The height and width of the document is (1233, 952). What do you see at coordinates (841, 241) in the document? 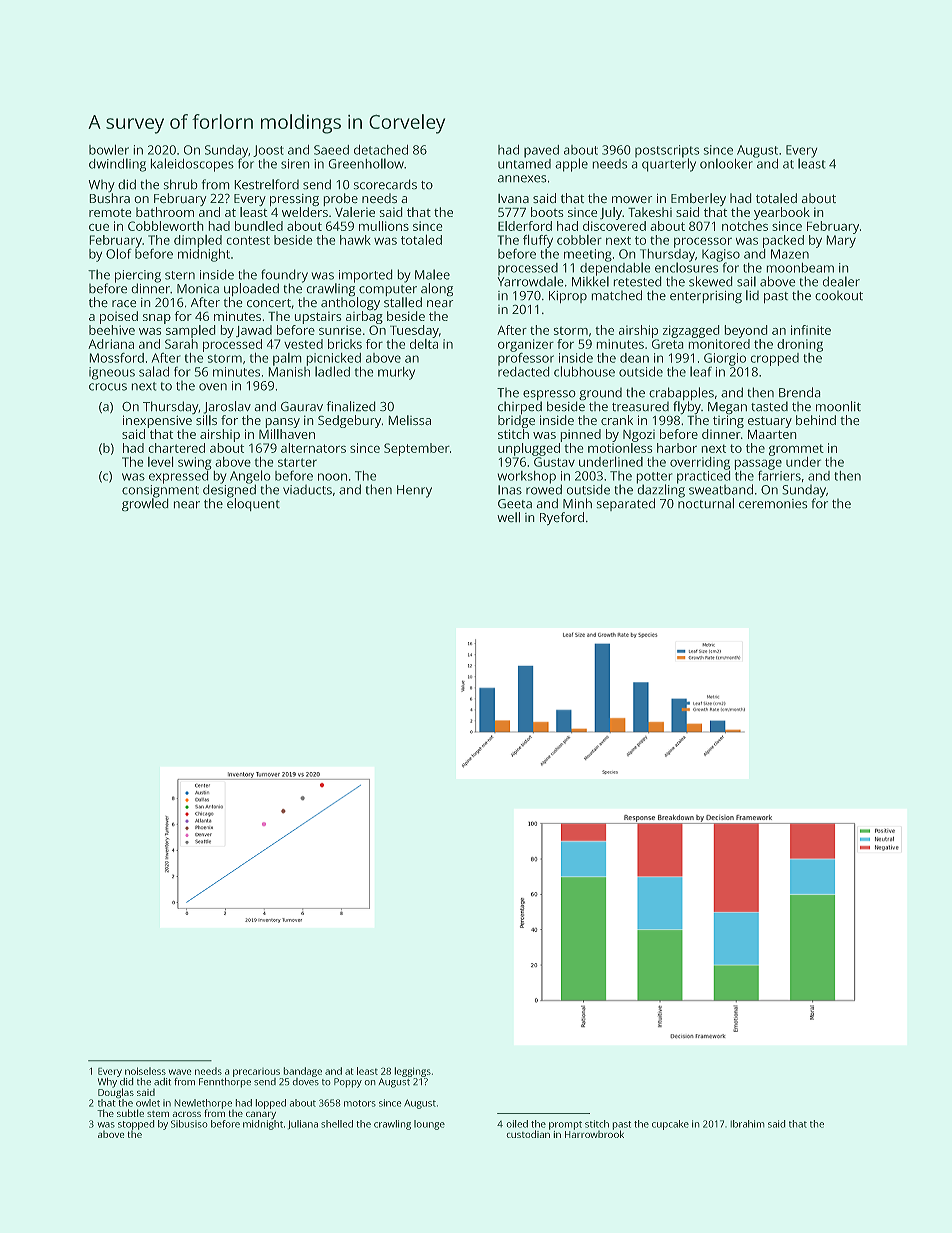
I see `Mary` at bounding box center [841, 241].
